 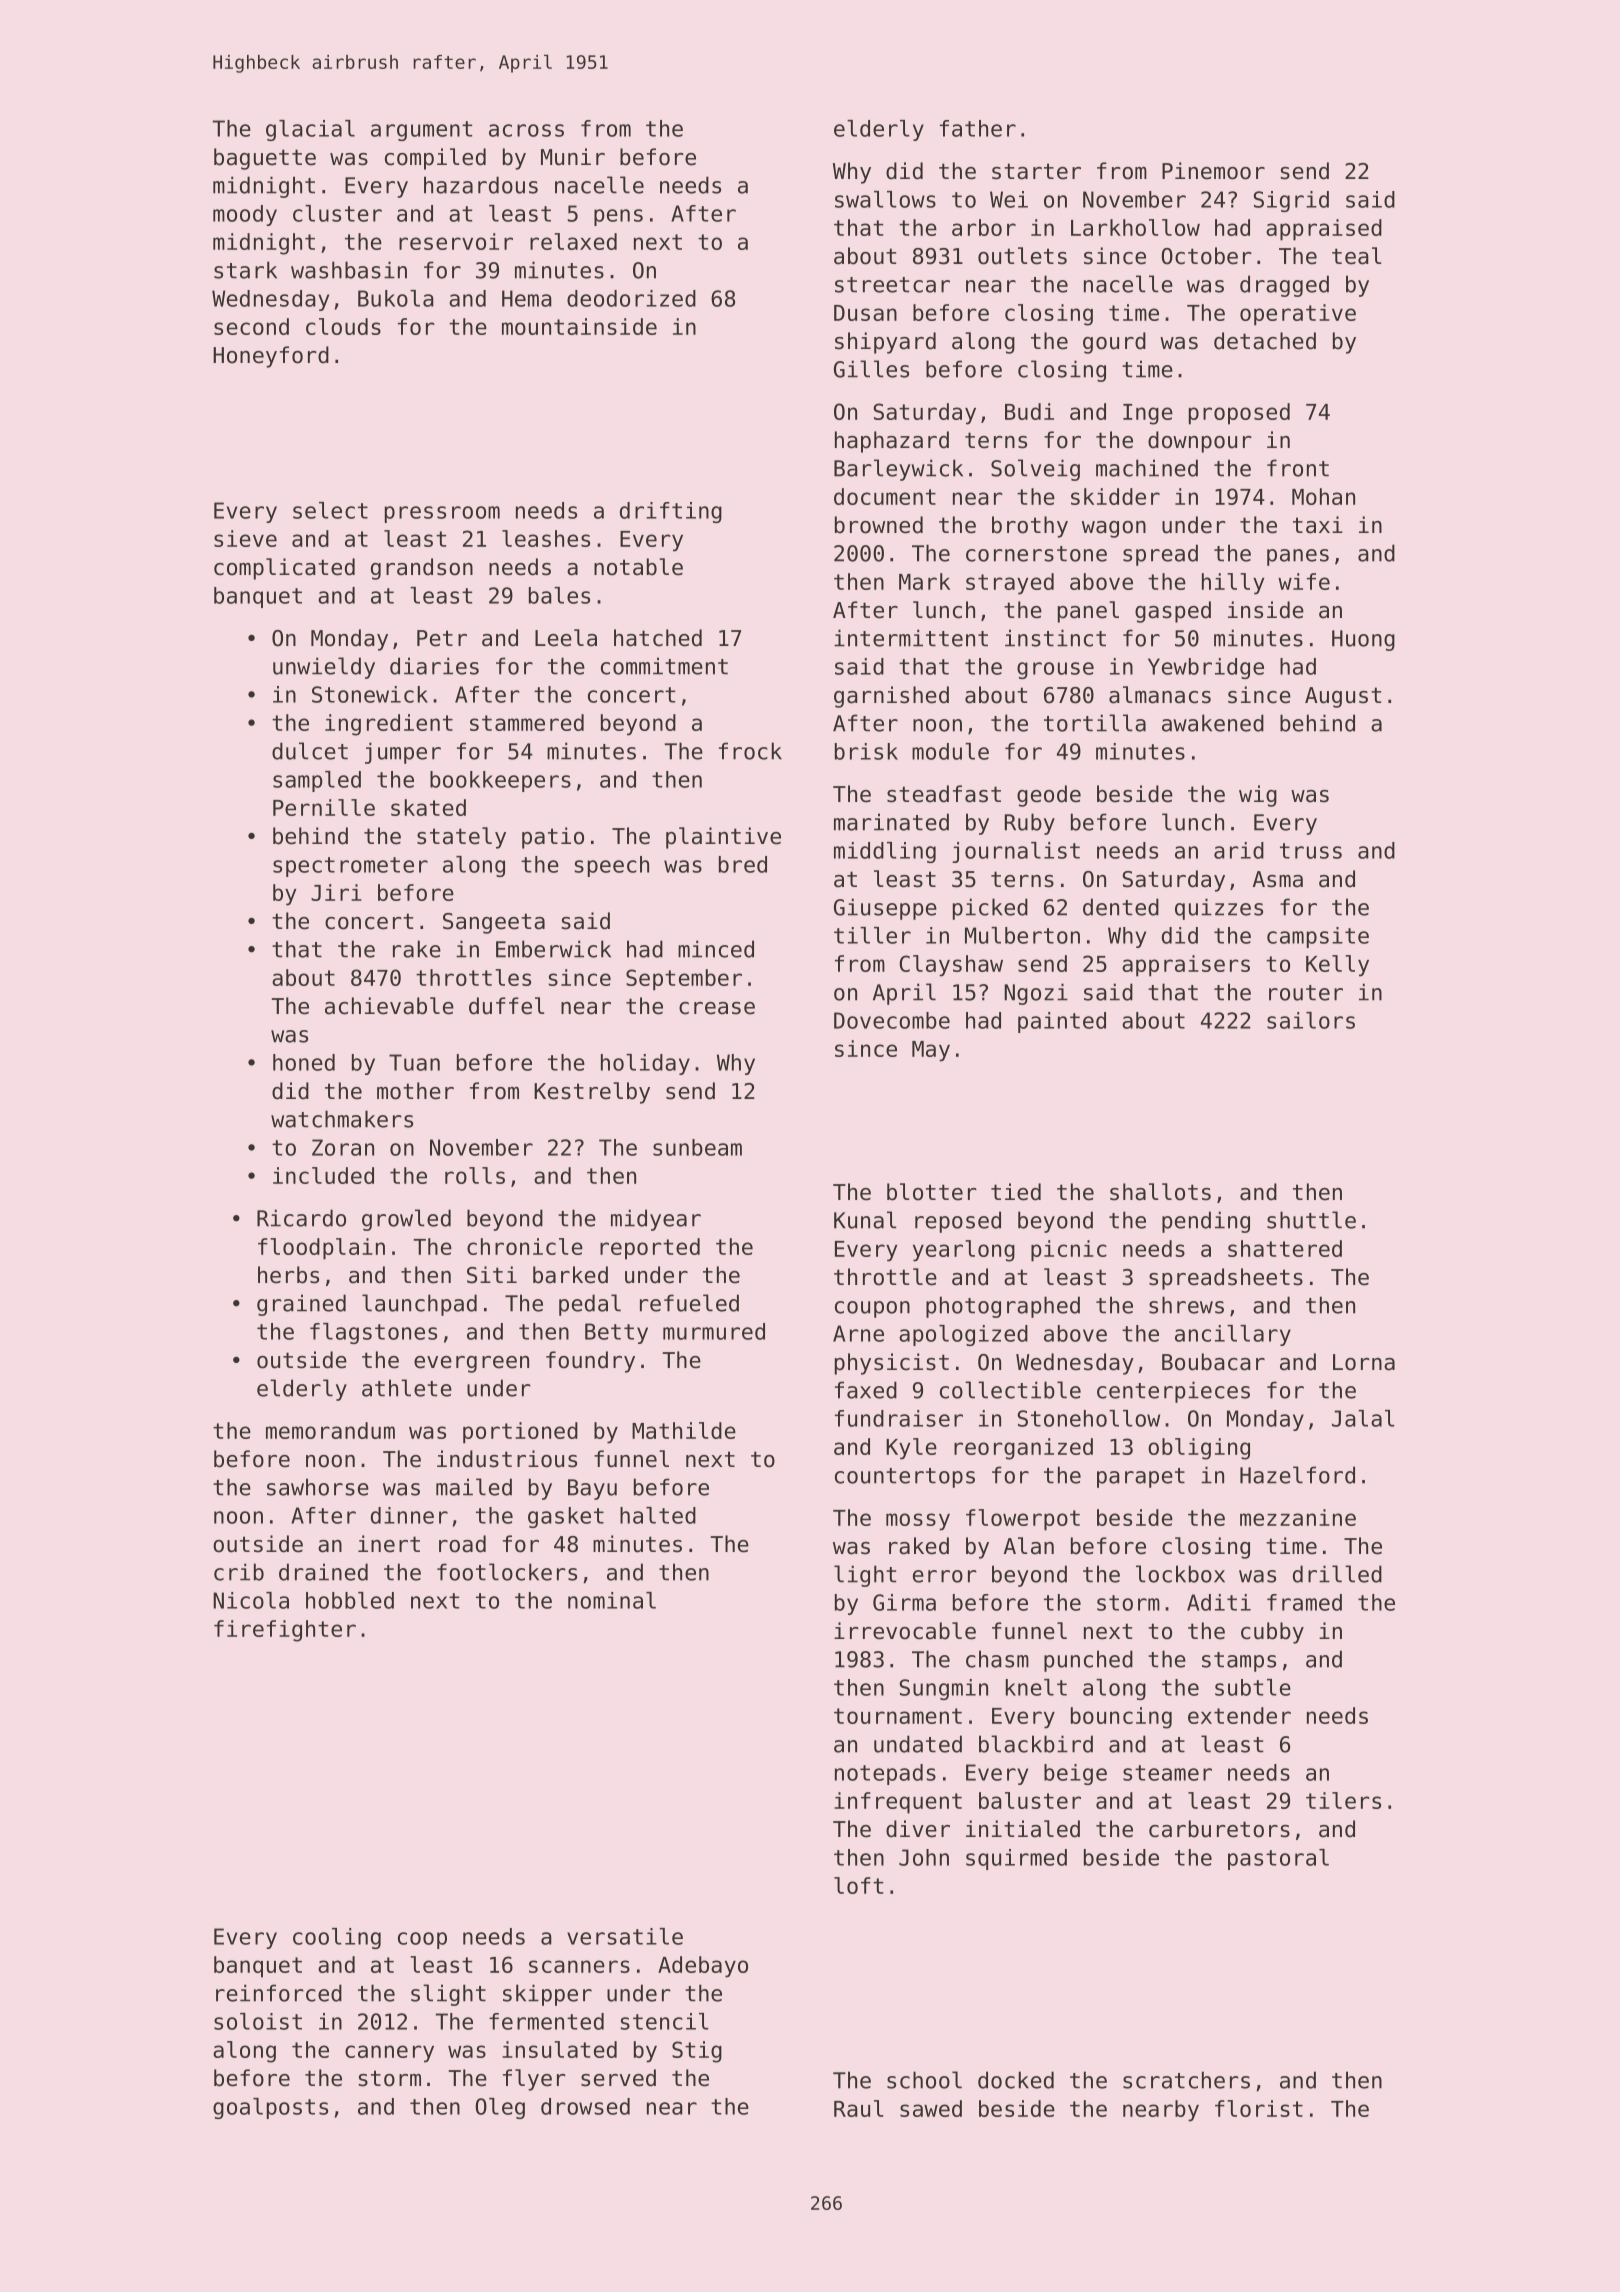 I want to click on Huong, so click(x=1363, y=640).
